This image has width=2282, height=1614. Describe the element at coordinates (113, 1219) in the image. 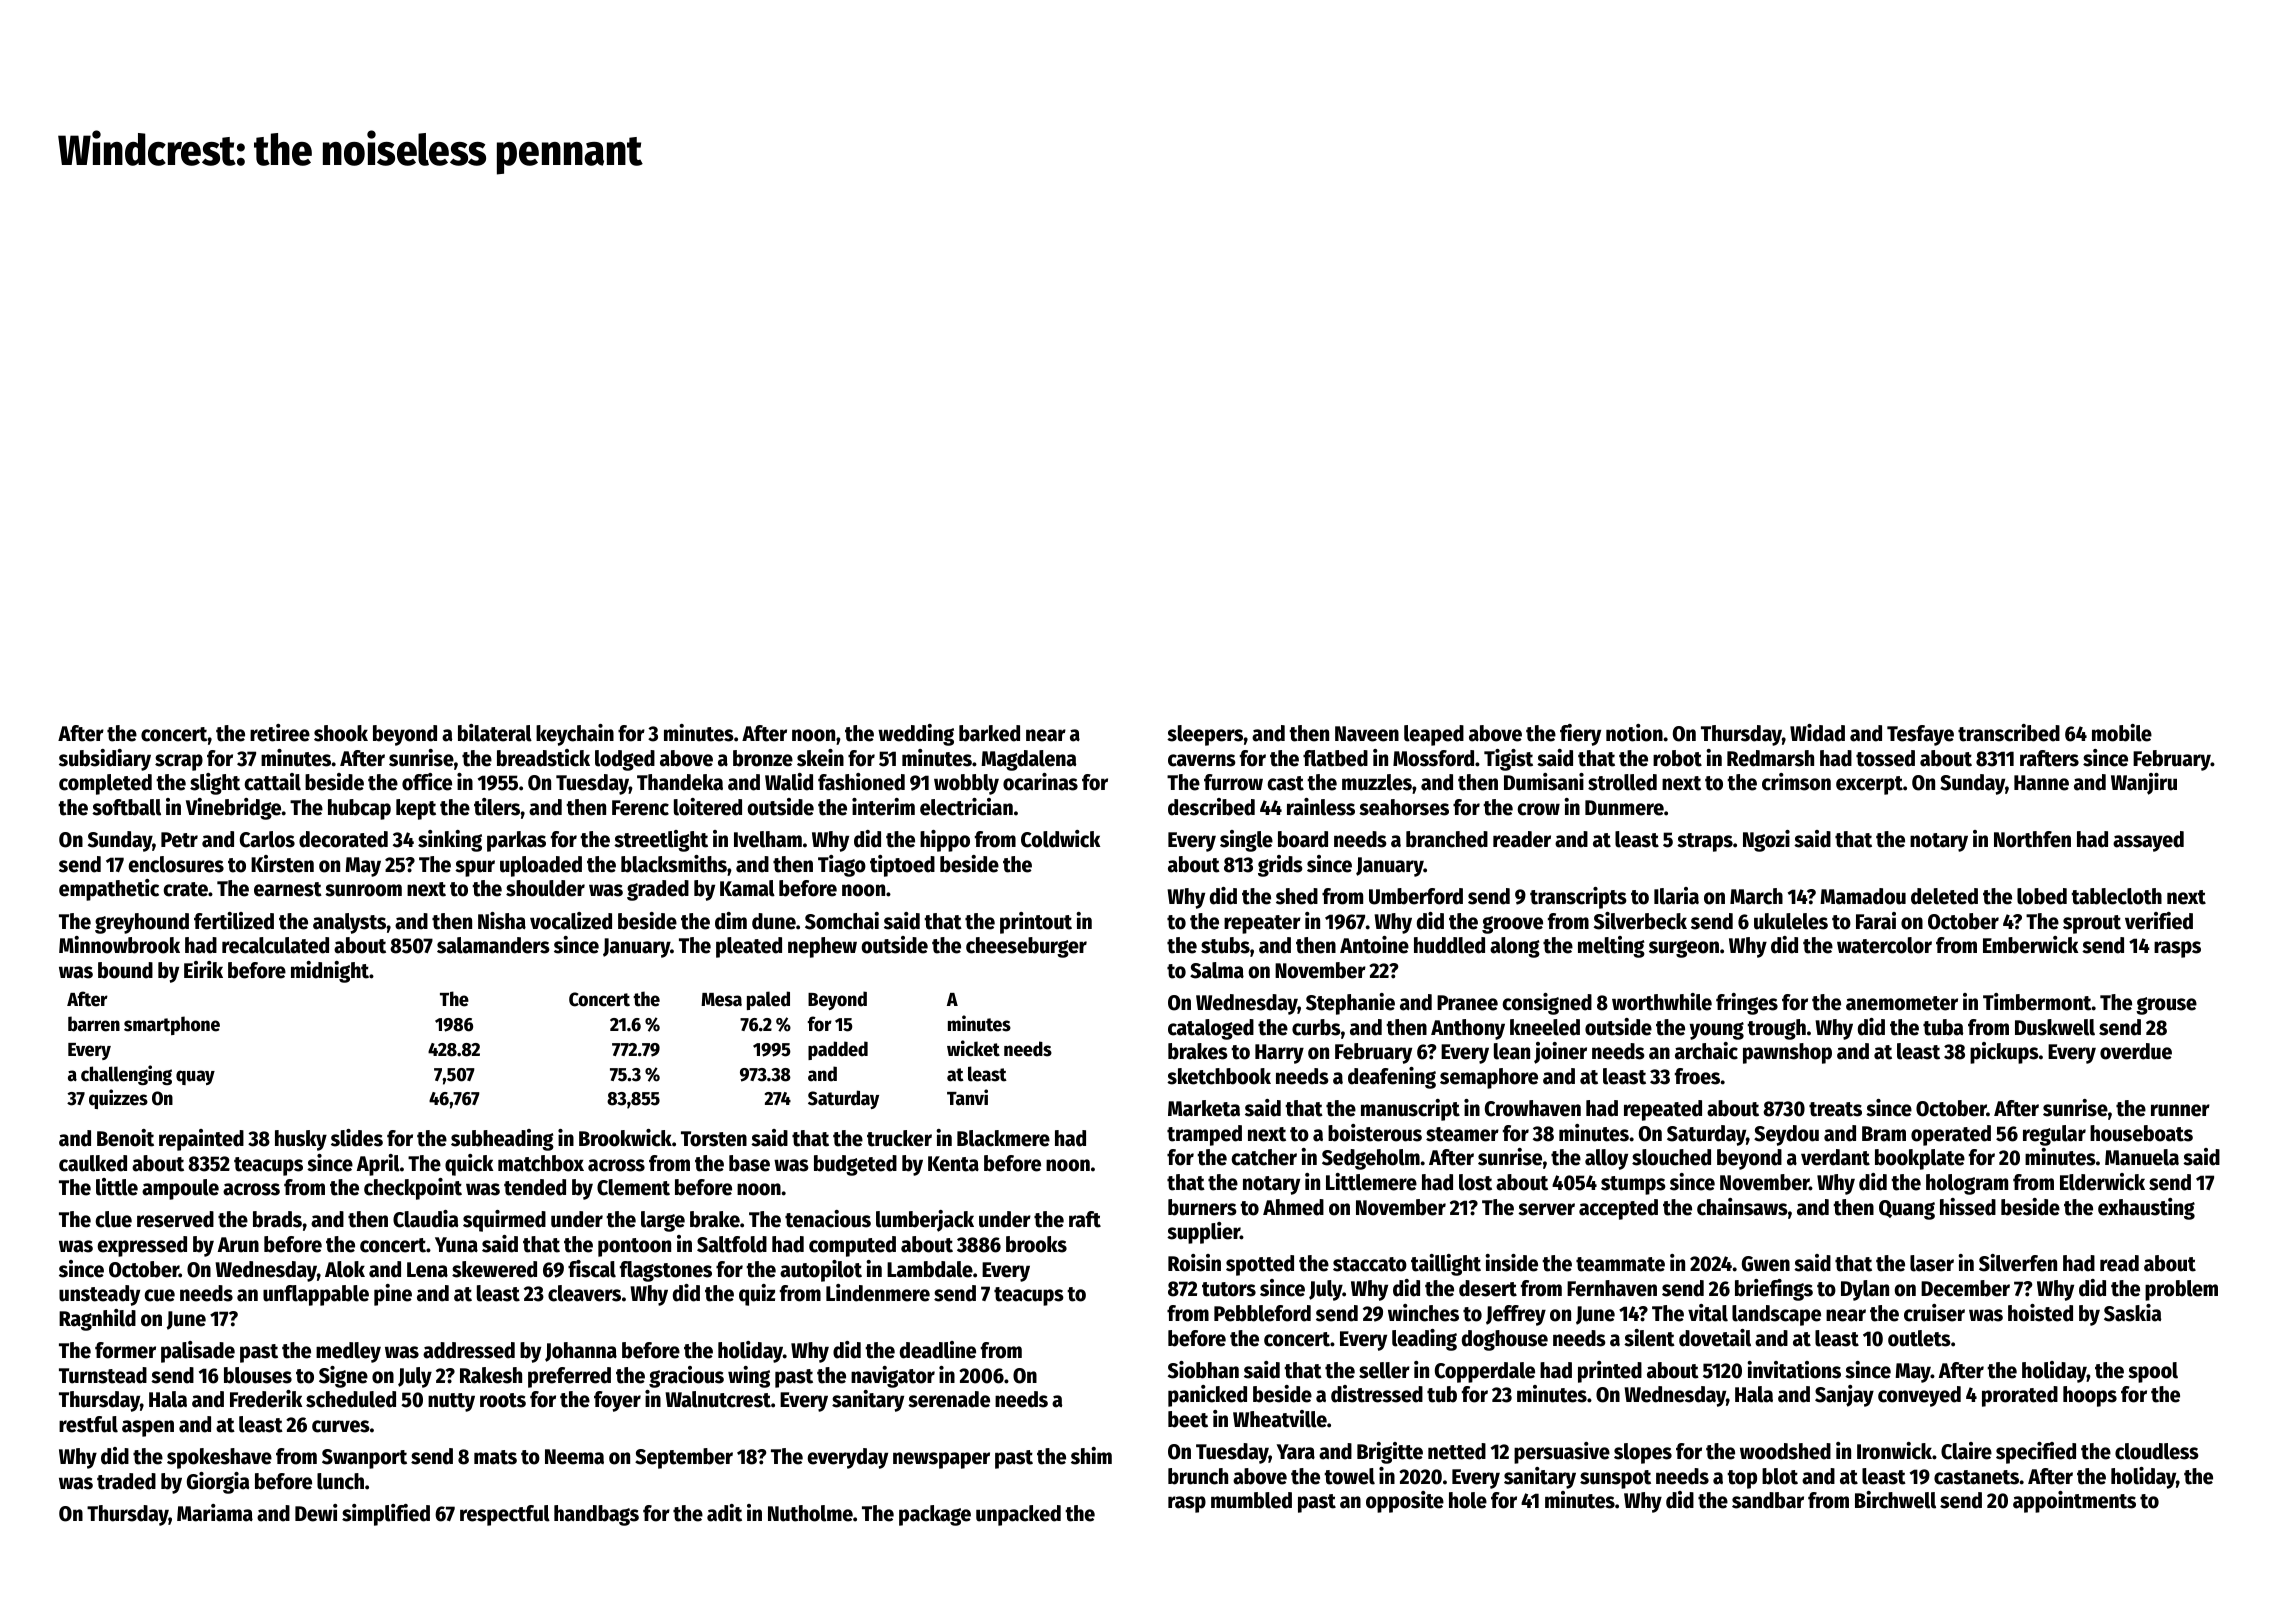

I see `clue` at that location.
